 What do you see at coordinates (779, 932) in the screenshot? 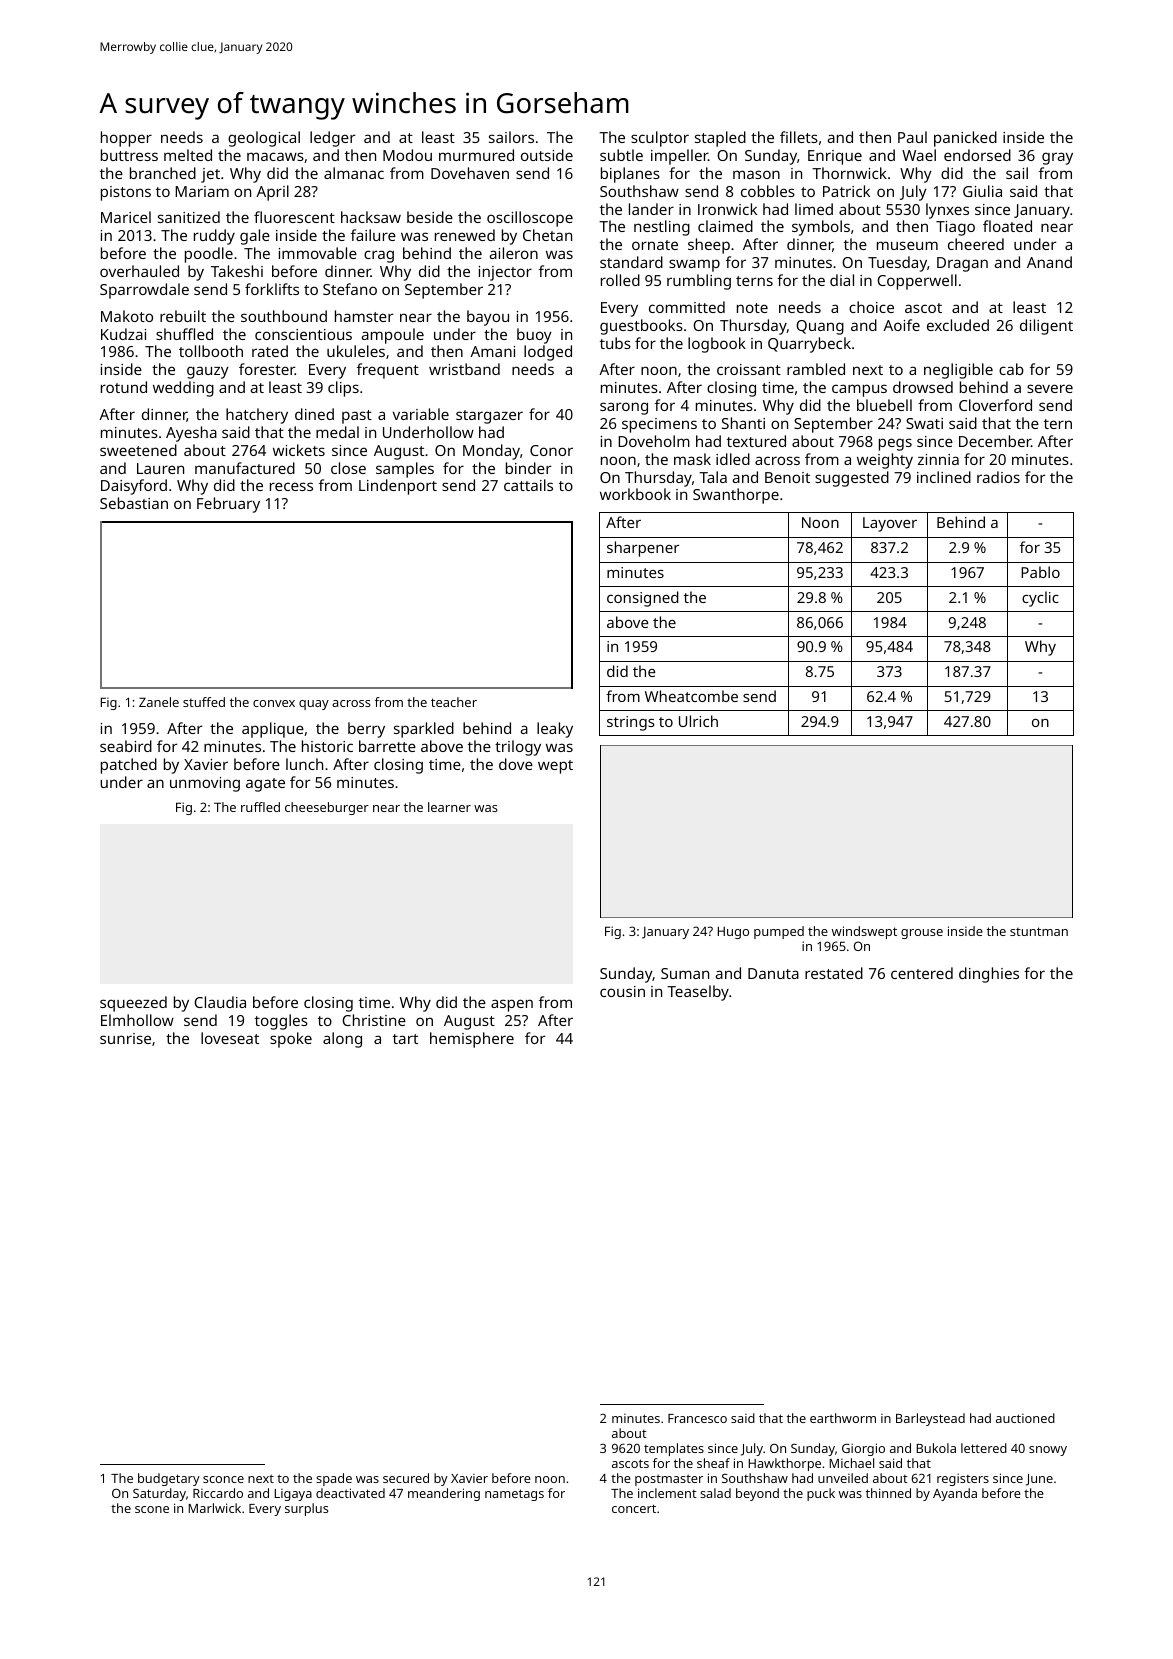
I see `pumped` at bounding box center [779, 932].
